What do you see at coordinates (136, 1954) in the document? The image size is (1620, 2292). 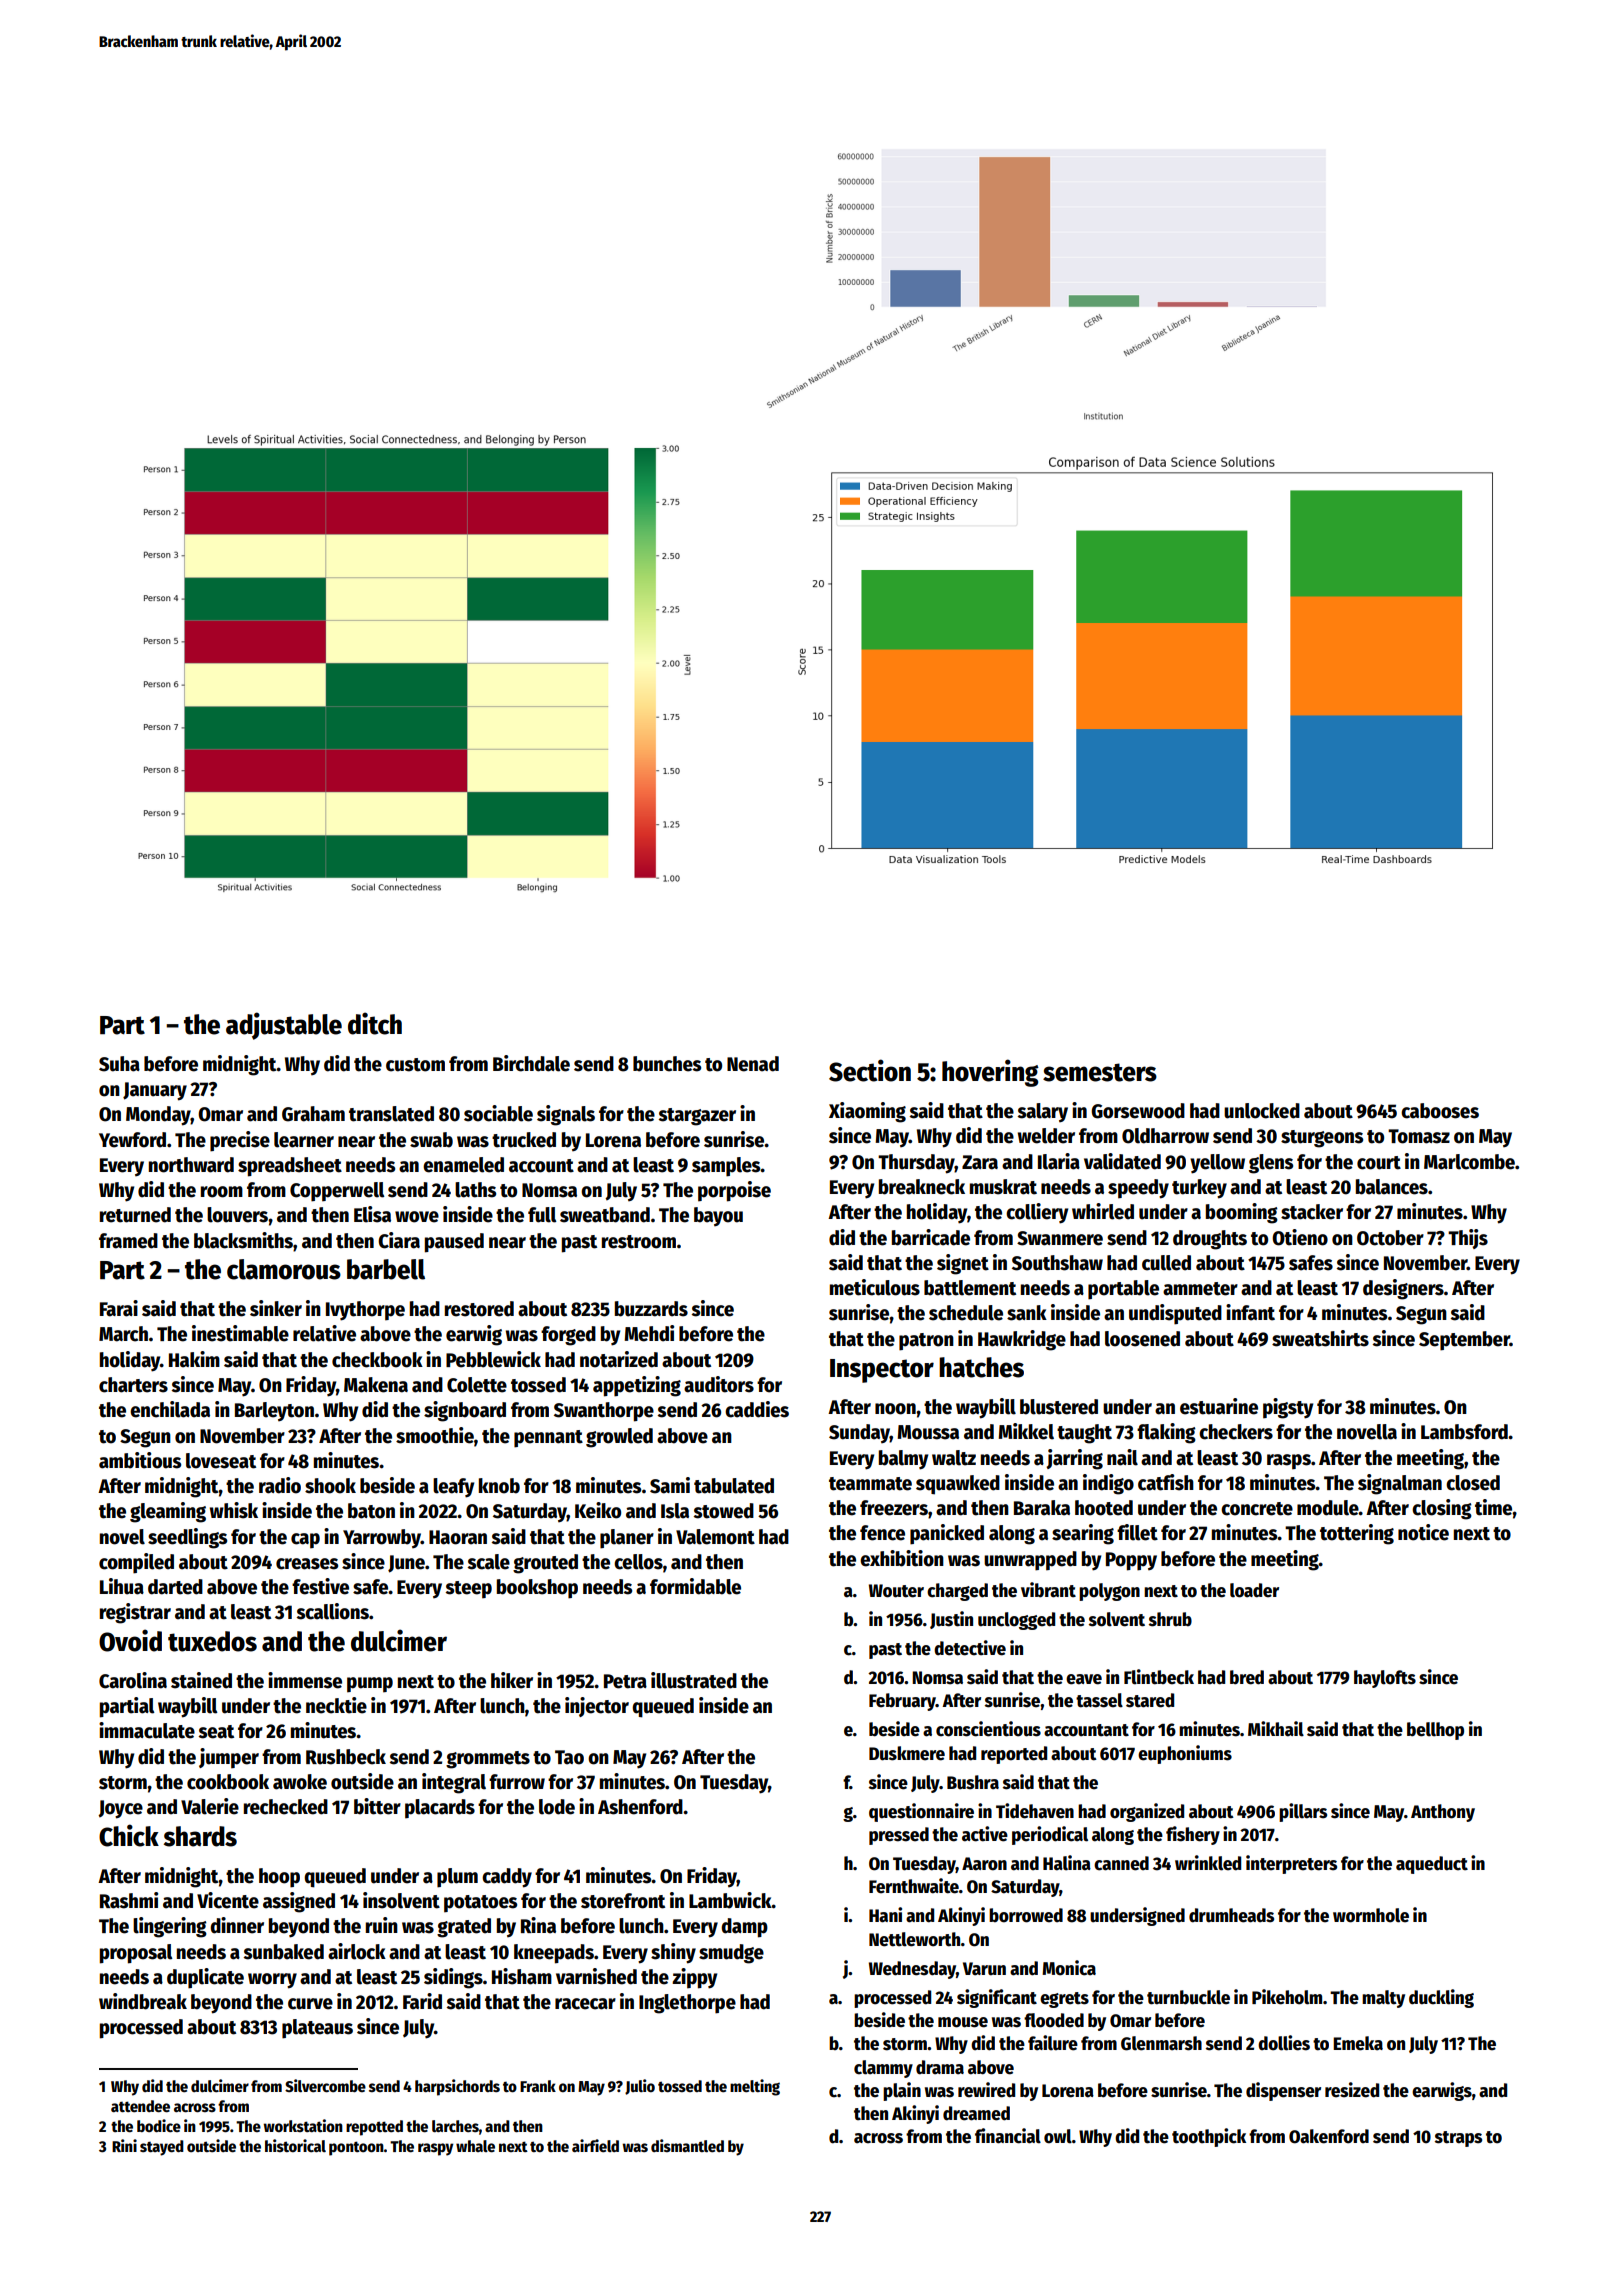 I see `proposal` at bounding box center [136, 1954].
